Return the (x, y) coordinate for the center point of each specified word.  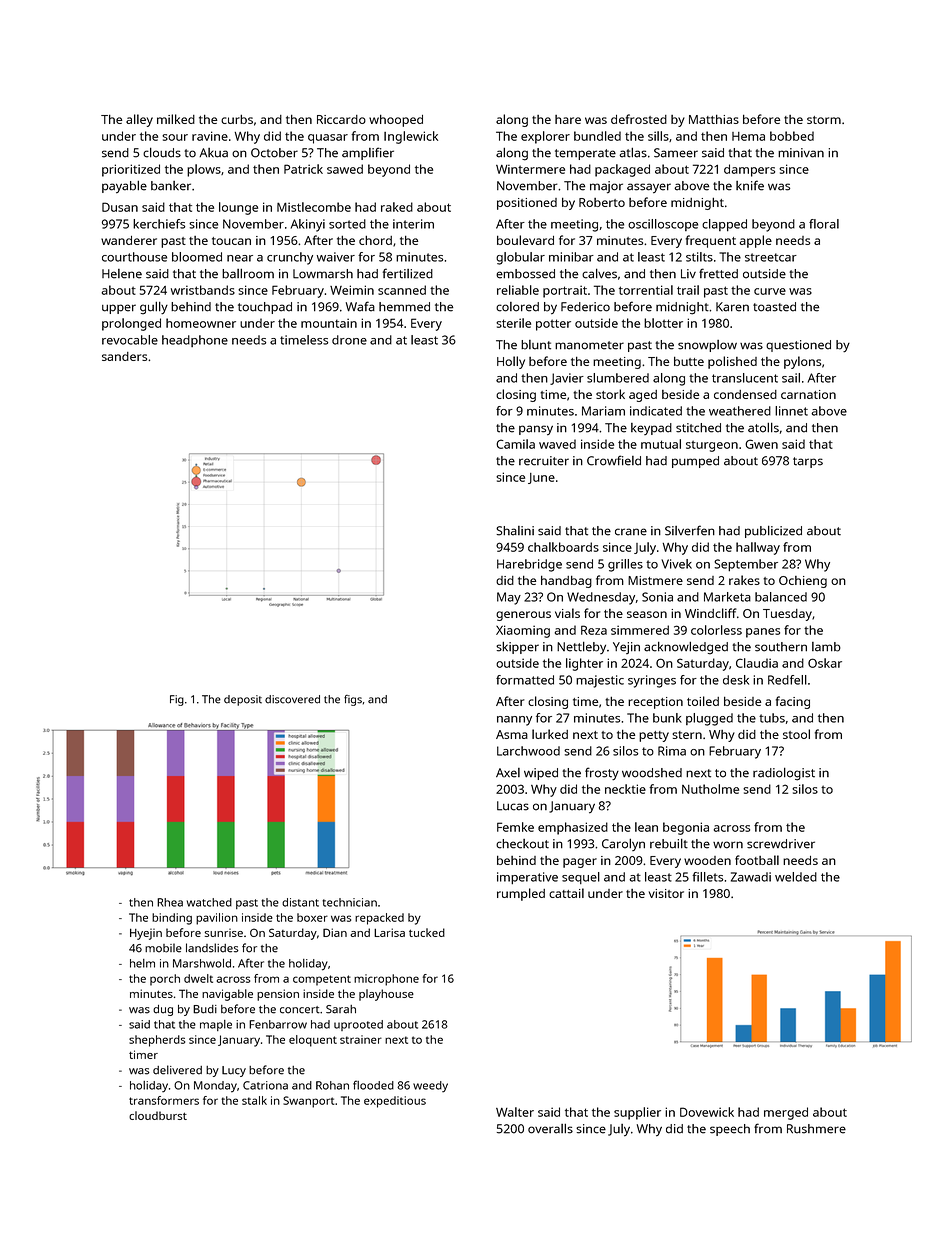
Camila (515, 444)
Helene (122, 274)
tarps (808, 462)
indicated (656, 411)
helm (142, 963)
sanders (124, 356)
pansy (536, 430)
